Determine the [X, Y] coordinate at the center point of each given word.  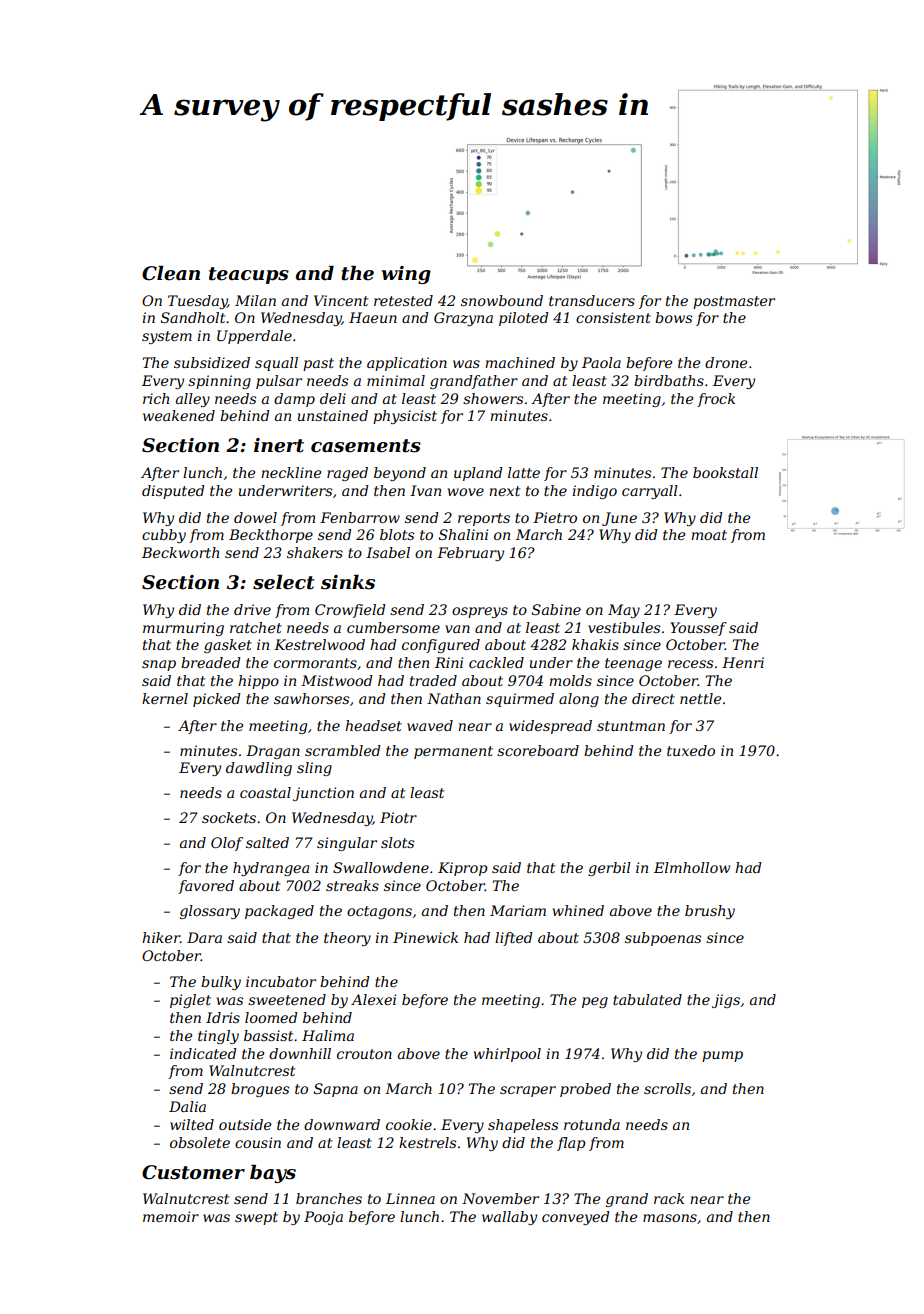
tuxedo [691, 750]
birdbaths [669, 380]
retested [403, 300]
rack [669, 1198]
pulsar [279, 382]
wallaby [509, 1218]
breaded [211, 662]
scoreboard [538, 750]
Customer [193, 1172]
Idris [223, 1017]
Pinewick [425, 937]
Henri [743, 662]
